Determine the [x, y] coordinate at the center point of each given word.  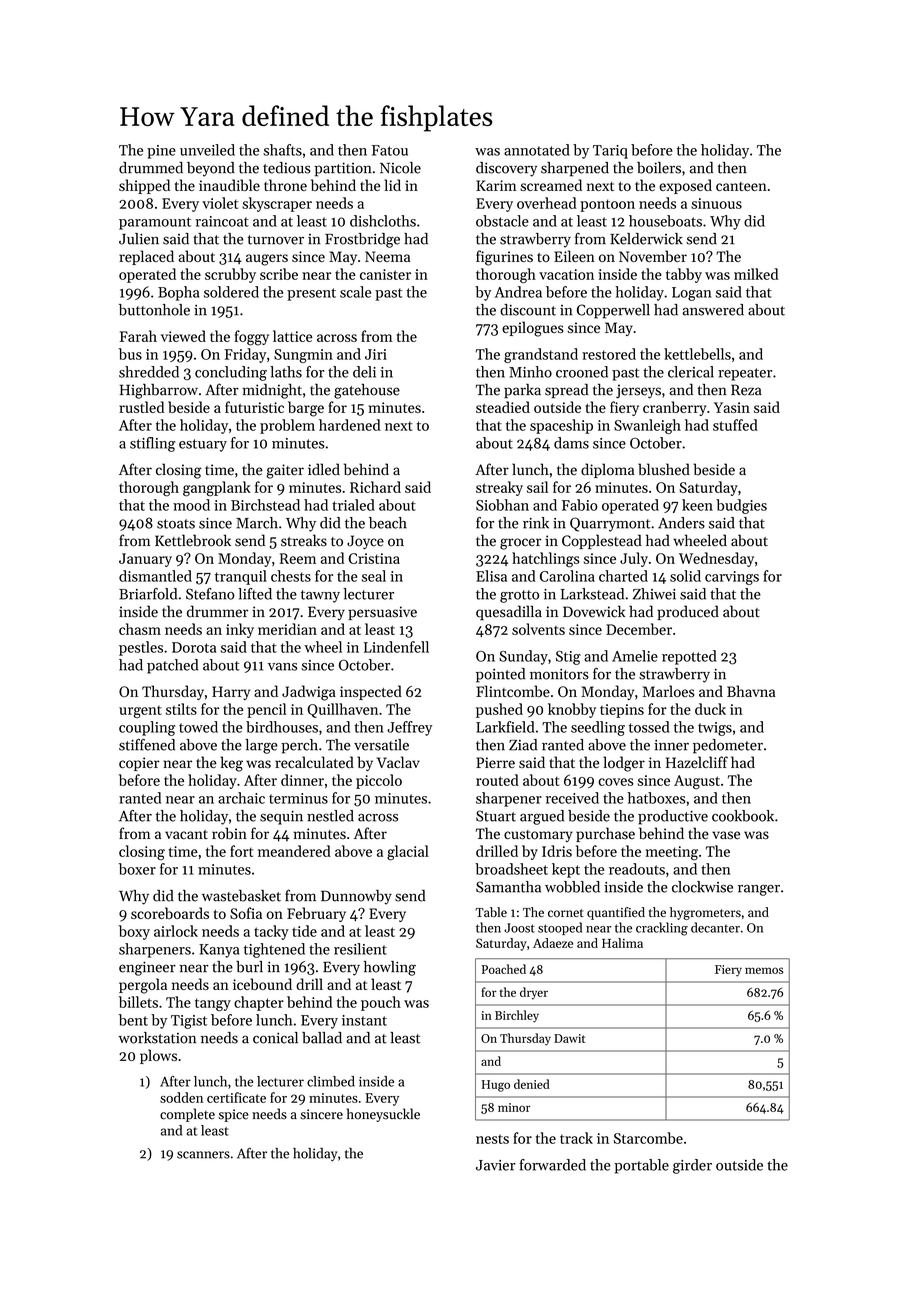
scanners [203, 1155]
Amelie [635, 656]
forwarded [553, 1165]
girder [692, 1166]
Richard [375, 487]
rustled [141, 407]
